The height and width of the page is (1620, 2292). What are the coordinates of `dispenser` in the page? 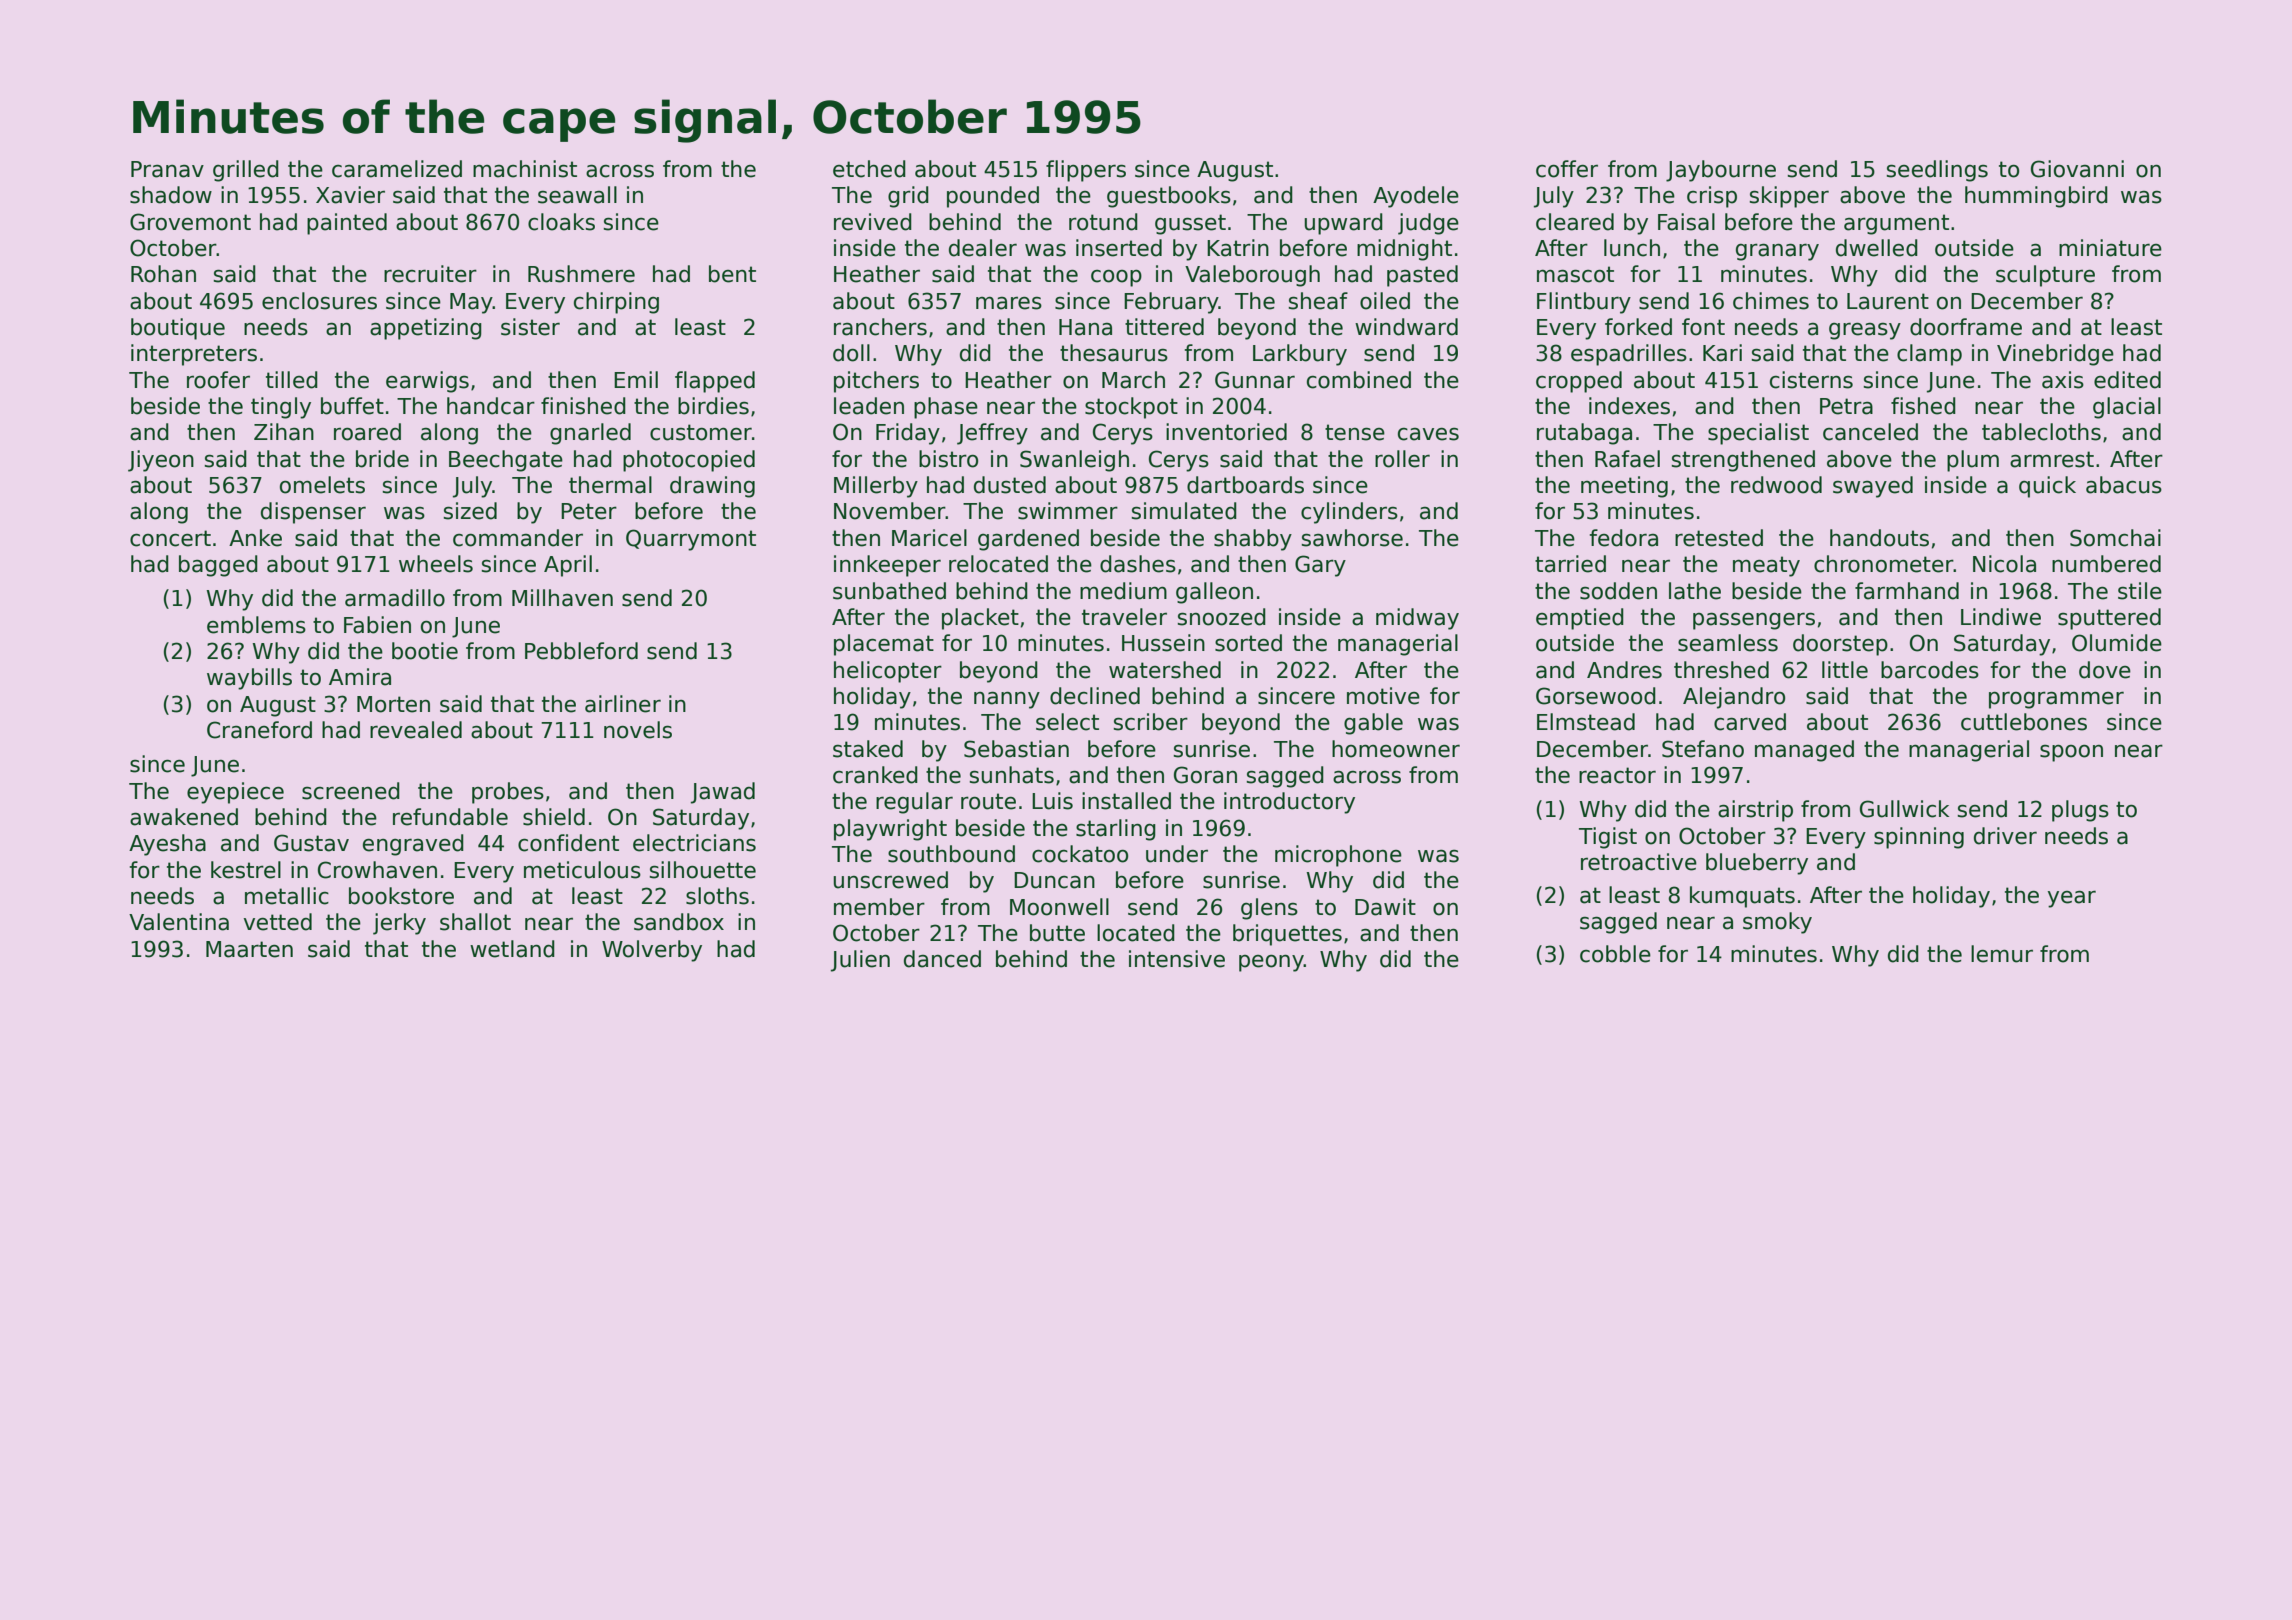 It's located at (313, 513).
